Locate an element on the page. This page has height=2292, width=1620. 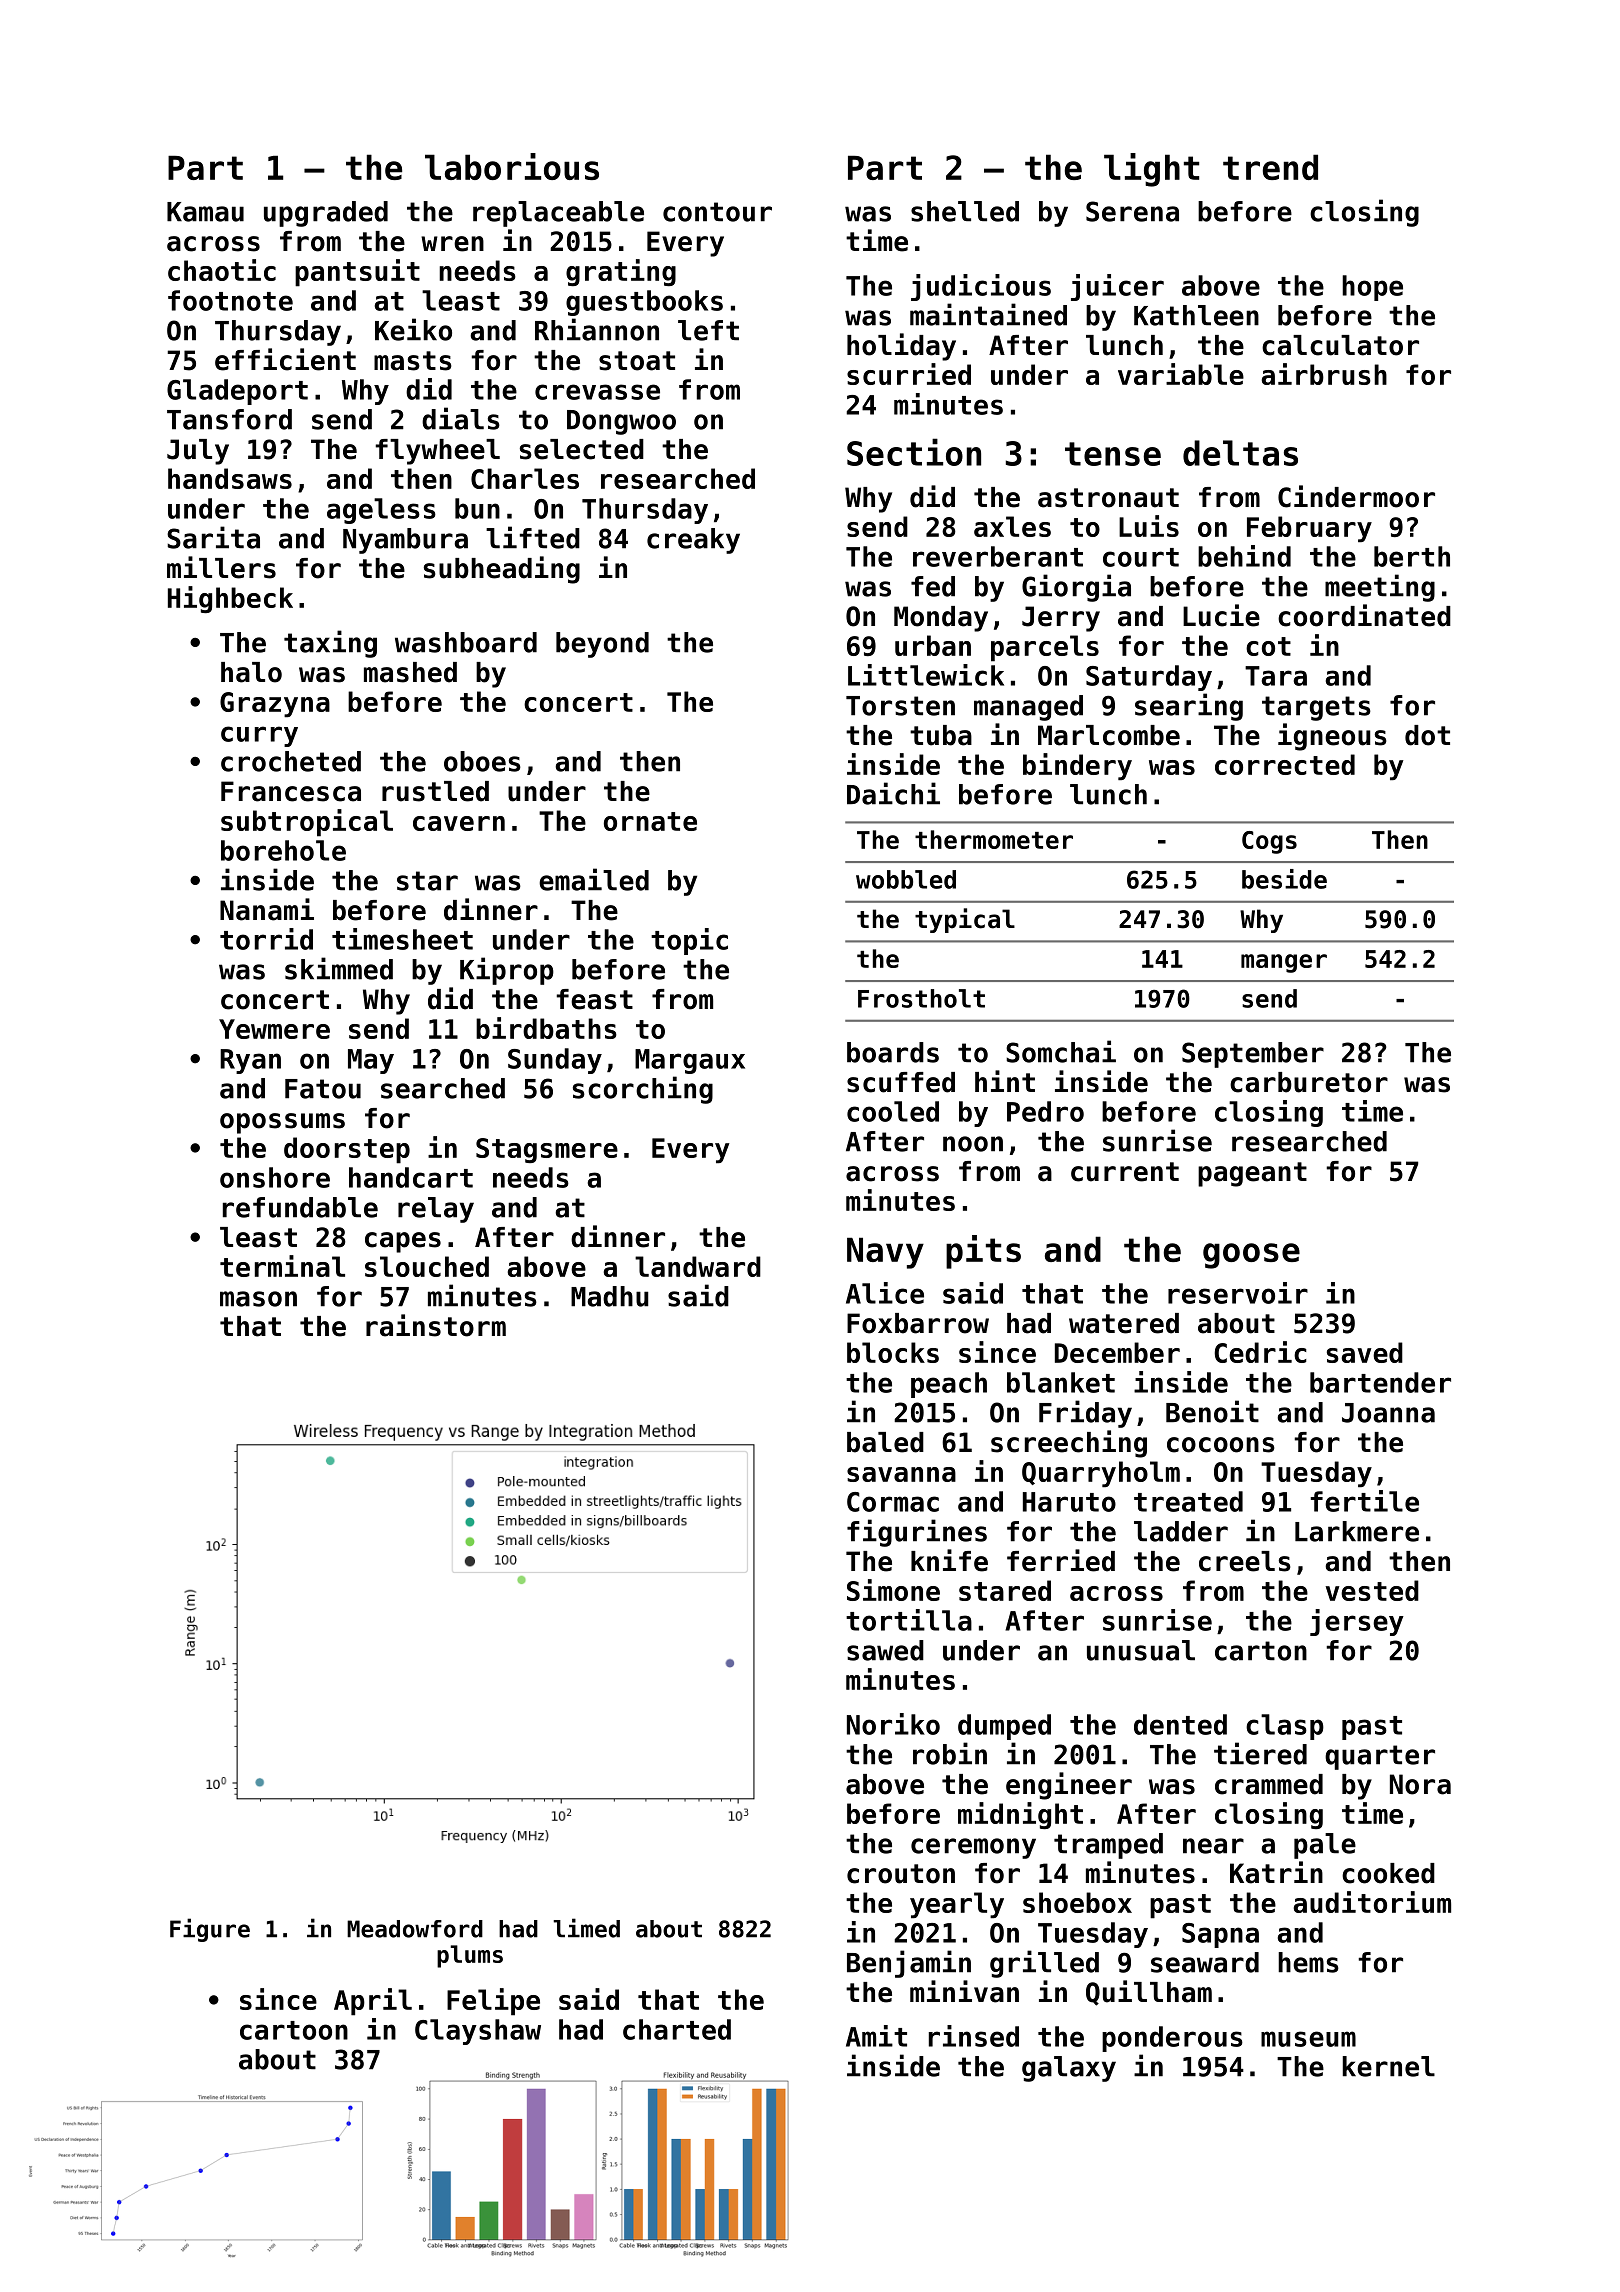
Figure is located at coordinates (210, 1930).
